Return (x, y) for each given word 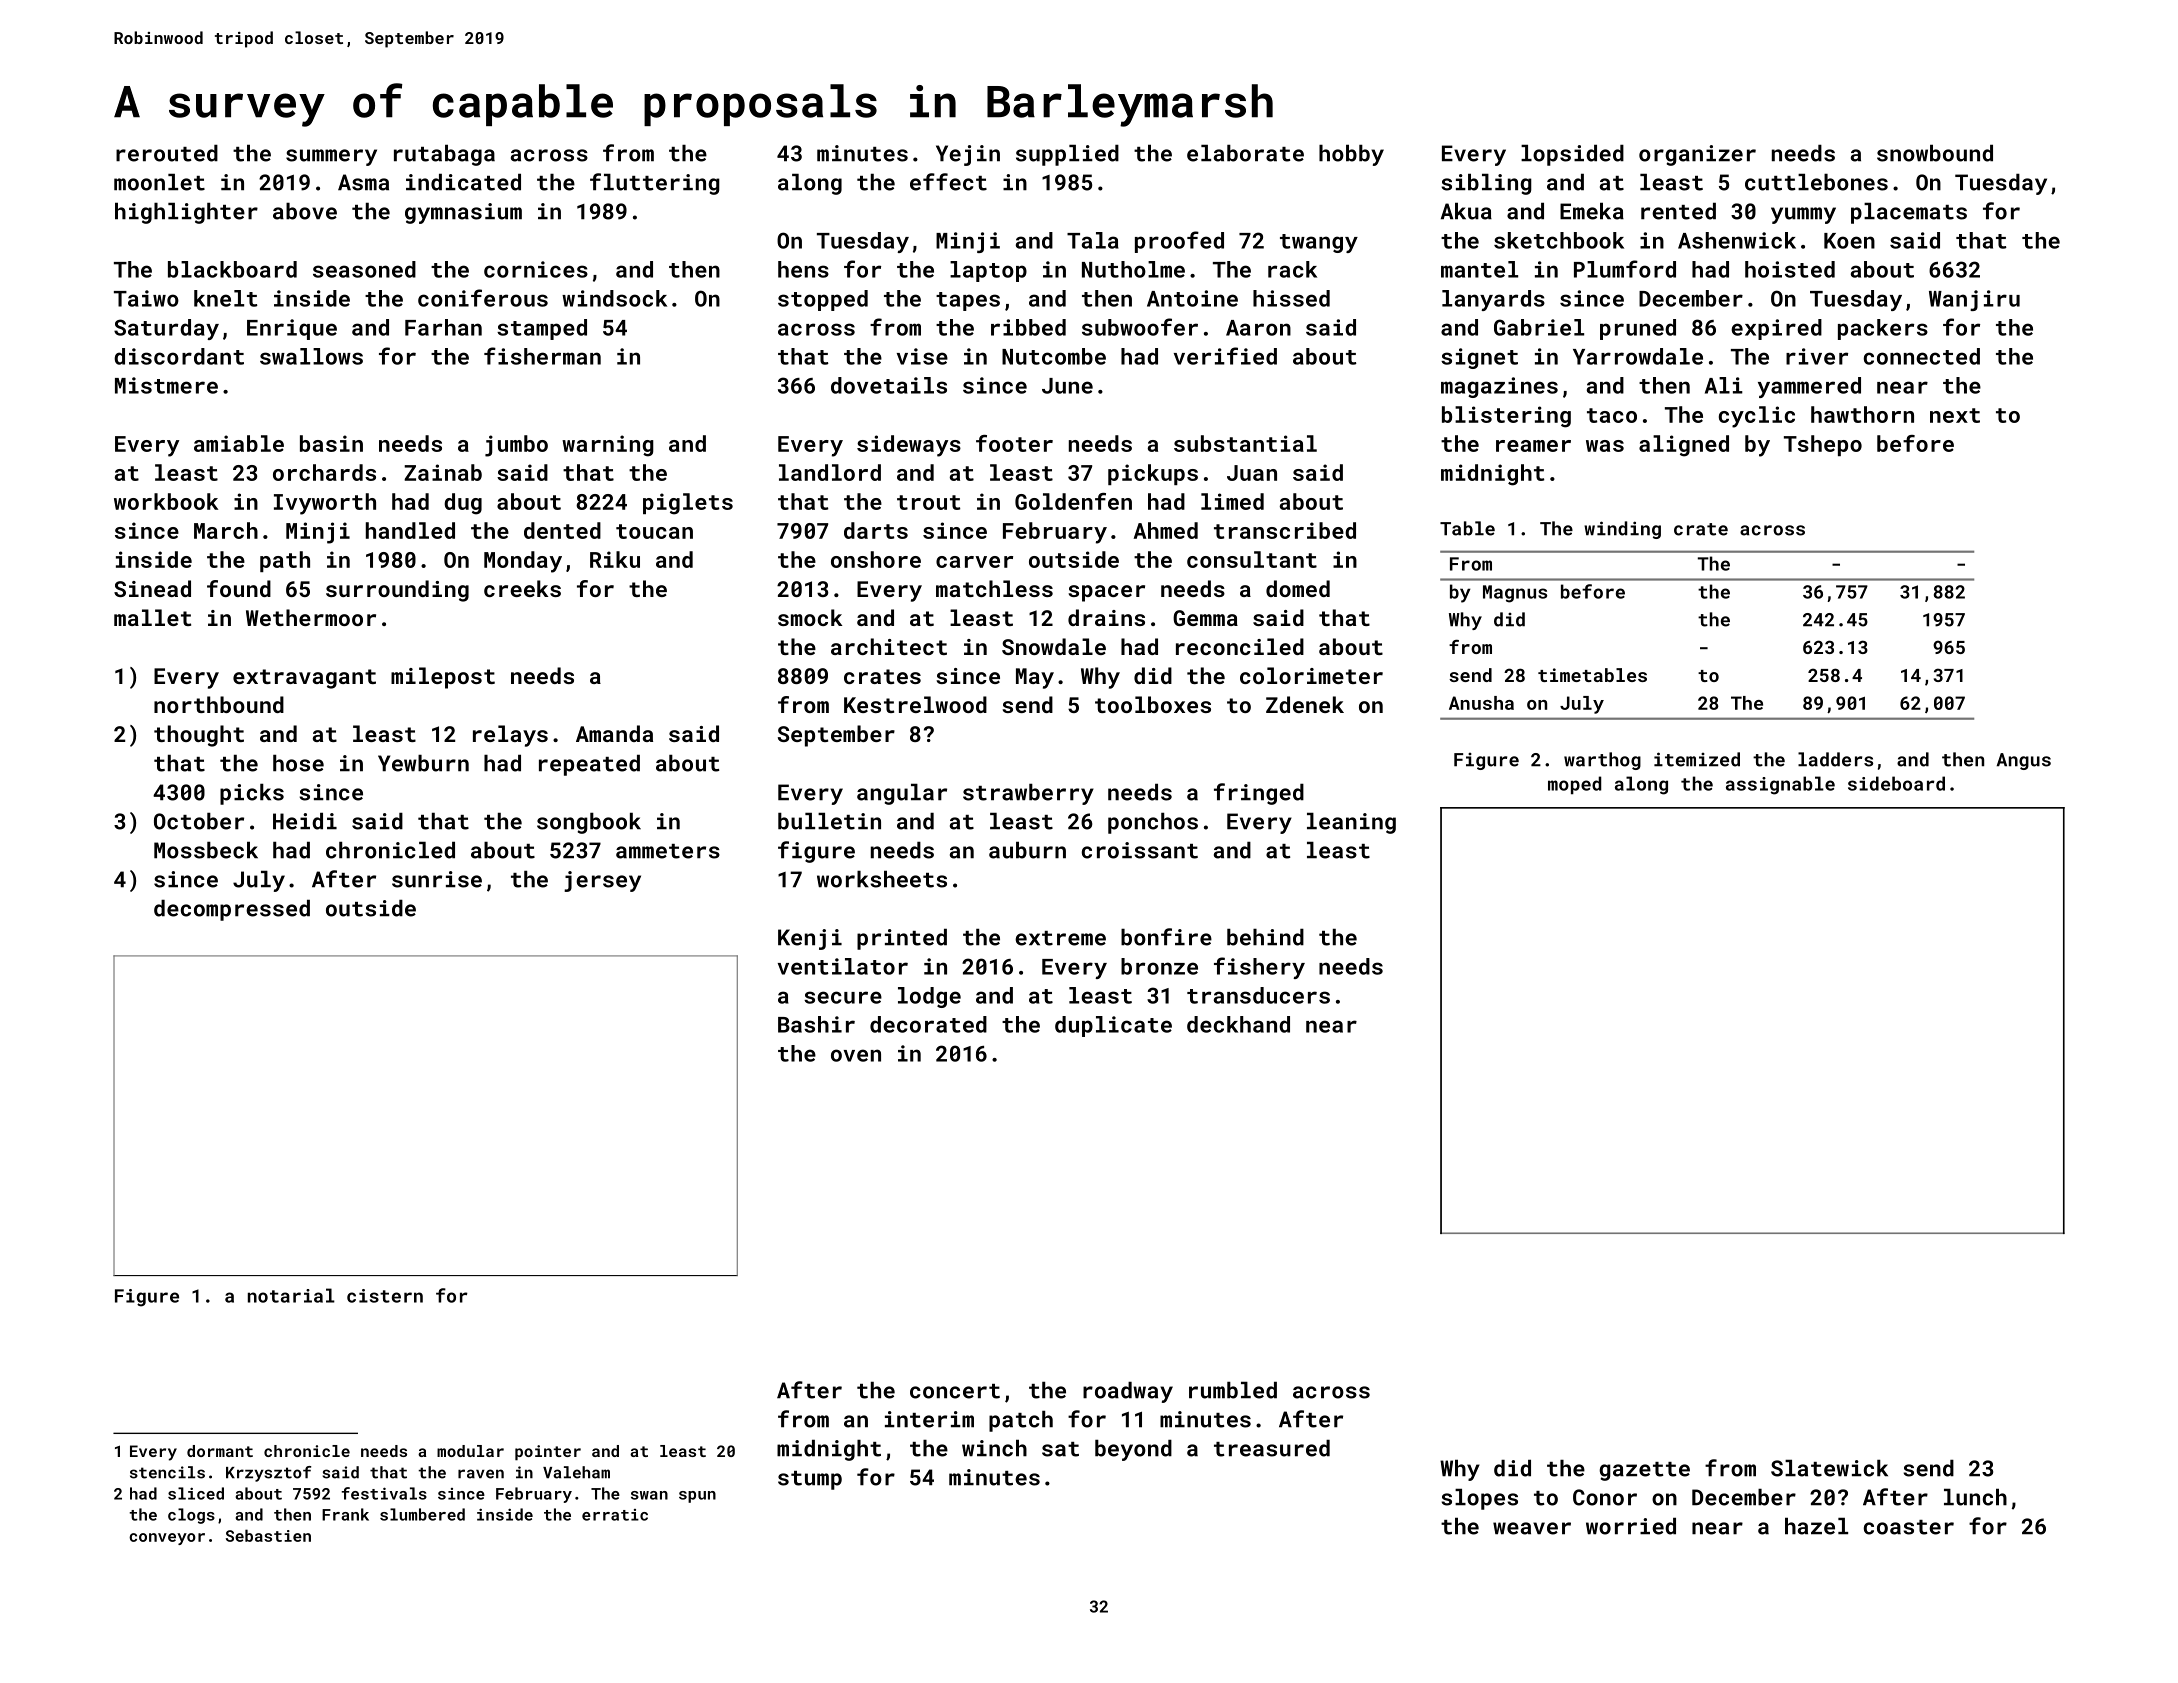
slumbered (422, 1514)
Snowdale (1054, 646)
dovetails (889, 385)
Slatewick (1829, 1468)
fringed (1259, 794)
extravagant (304, 679)
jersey (602, 881)
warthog (1602, 761)
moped (1574, 785)
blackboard (232, 269)
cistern (385, 1296)
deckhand (1238, 1024)
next (1955, 415)
